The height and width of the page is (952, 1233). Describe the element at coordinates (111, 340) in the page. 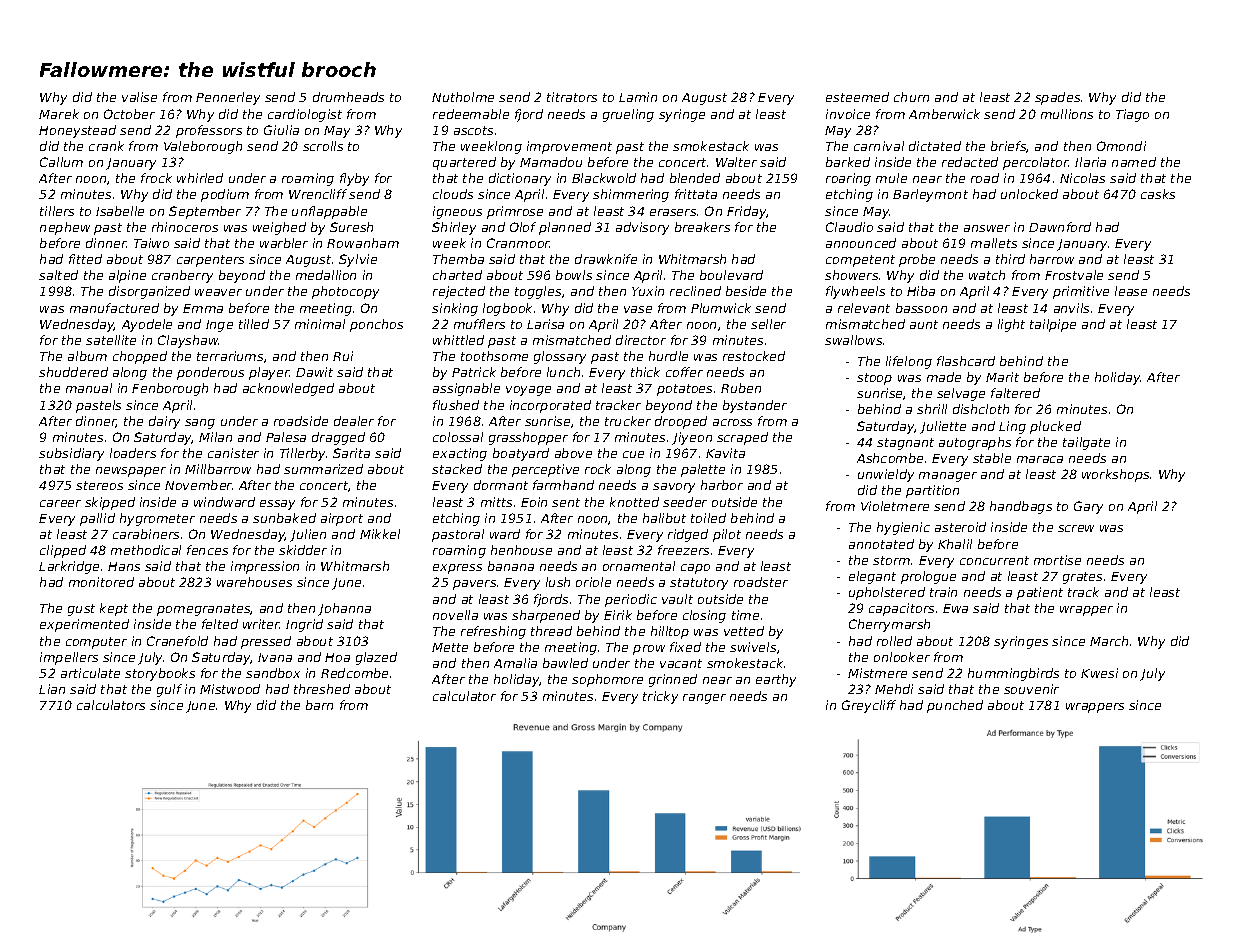

I see `satellite` at that location.
